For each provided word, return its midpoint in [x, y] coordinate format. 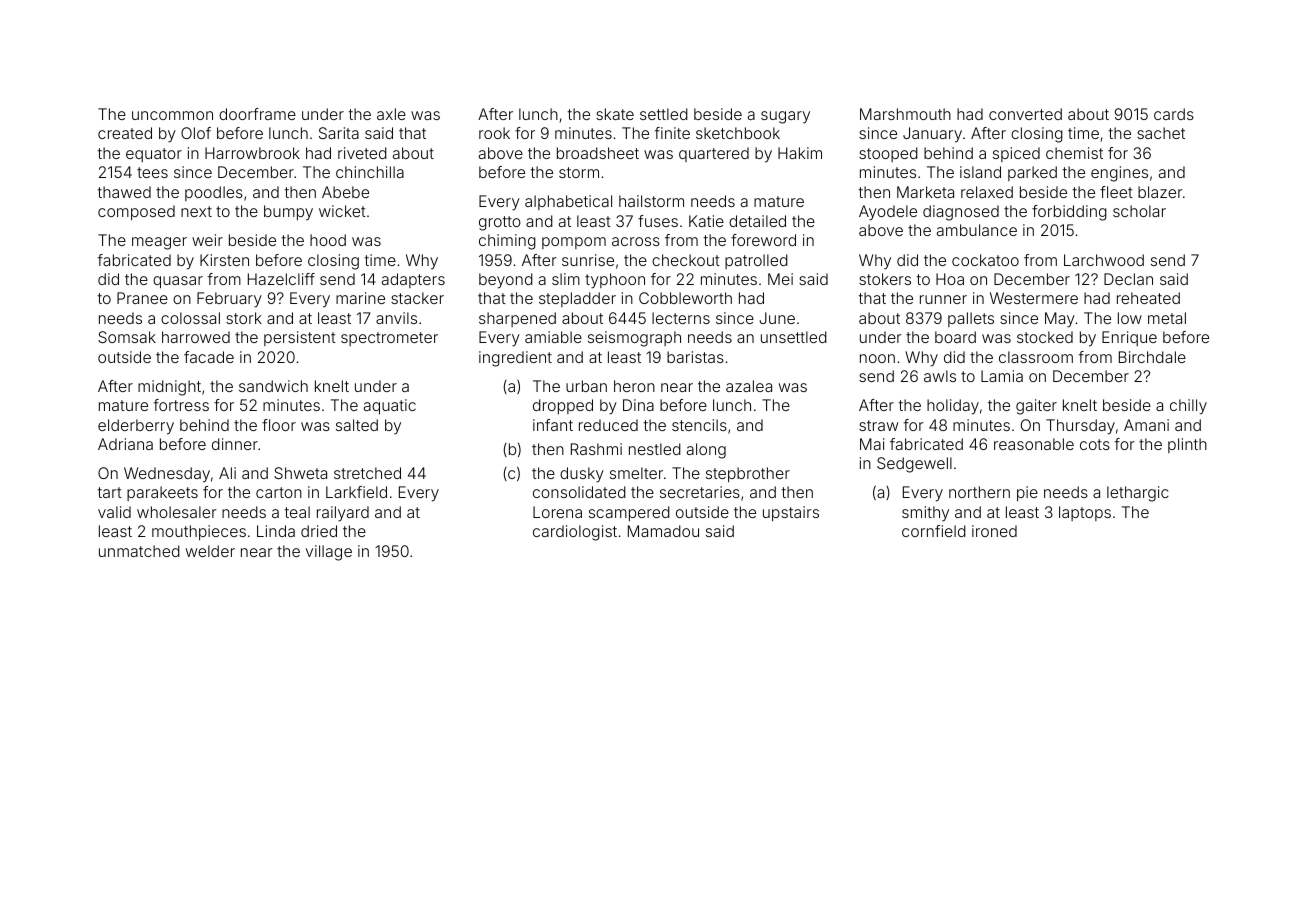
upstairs [791, 513]
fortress [181, 405]
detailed [757, 221]
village [329, 553]
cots [1095, 444]
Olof [196, 133]
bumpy [288, 213]
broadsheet [598, 153]
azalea [749, 386]
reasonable [1034, 444]
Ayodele [888, 213]
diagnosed [961, 213]
